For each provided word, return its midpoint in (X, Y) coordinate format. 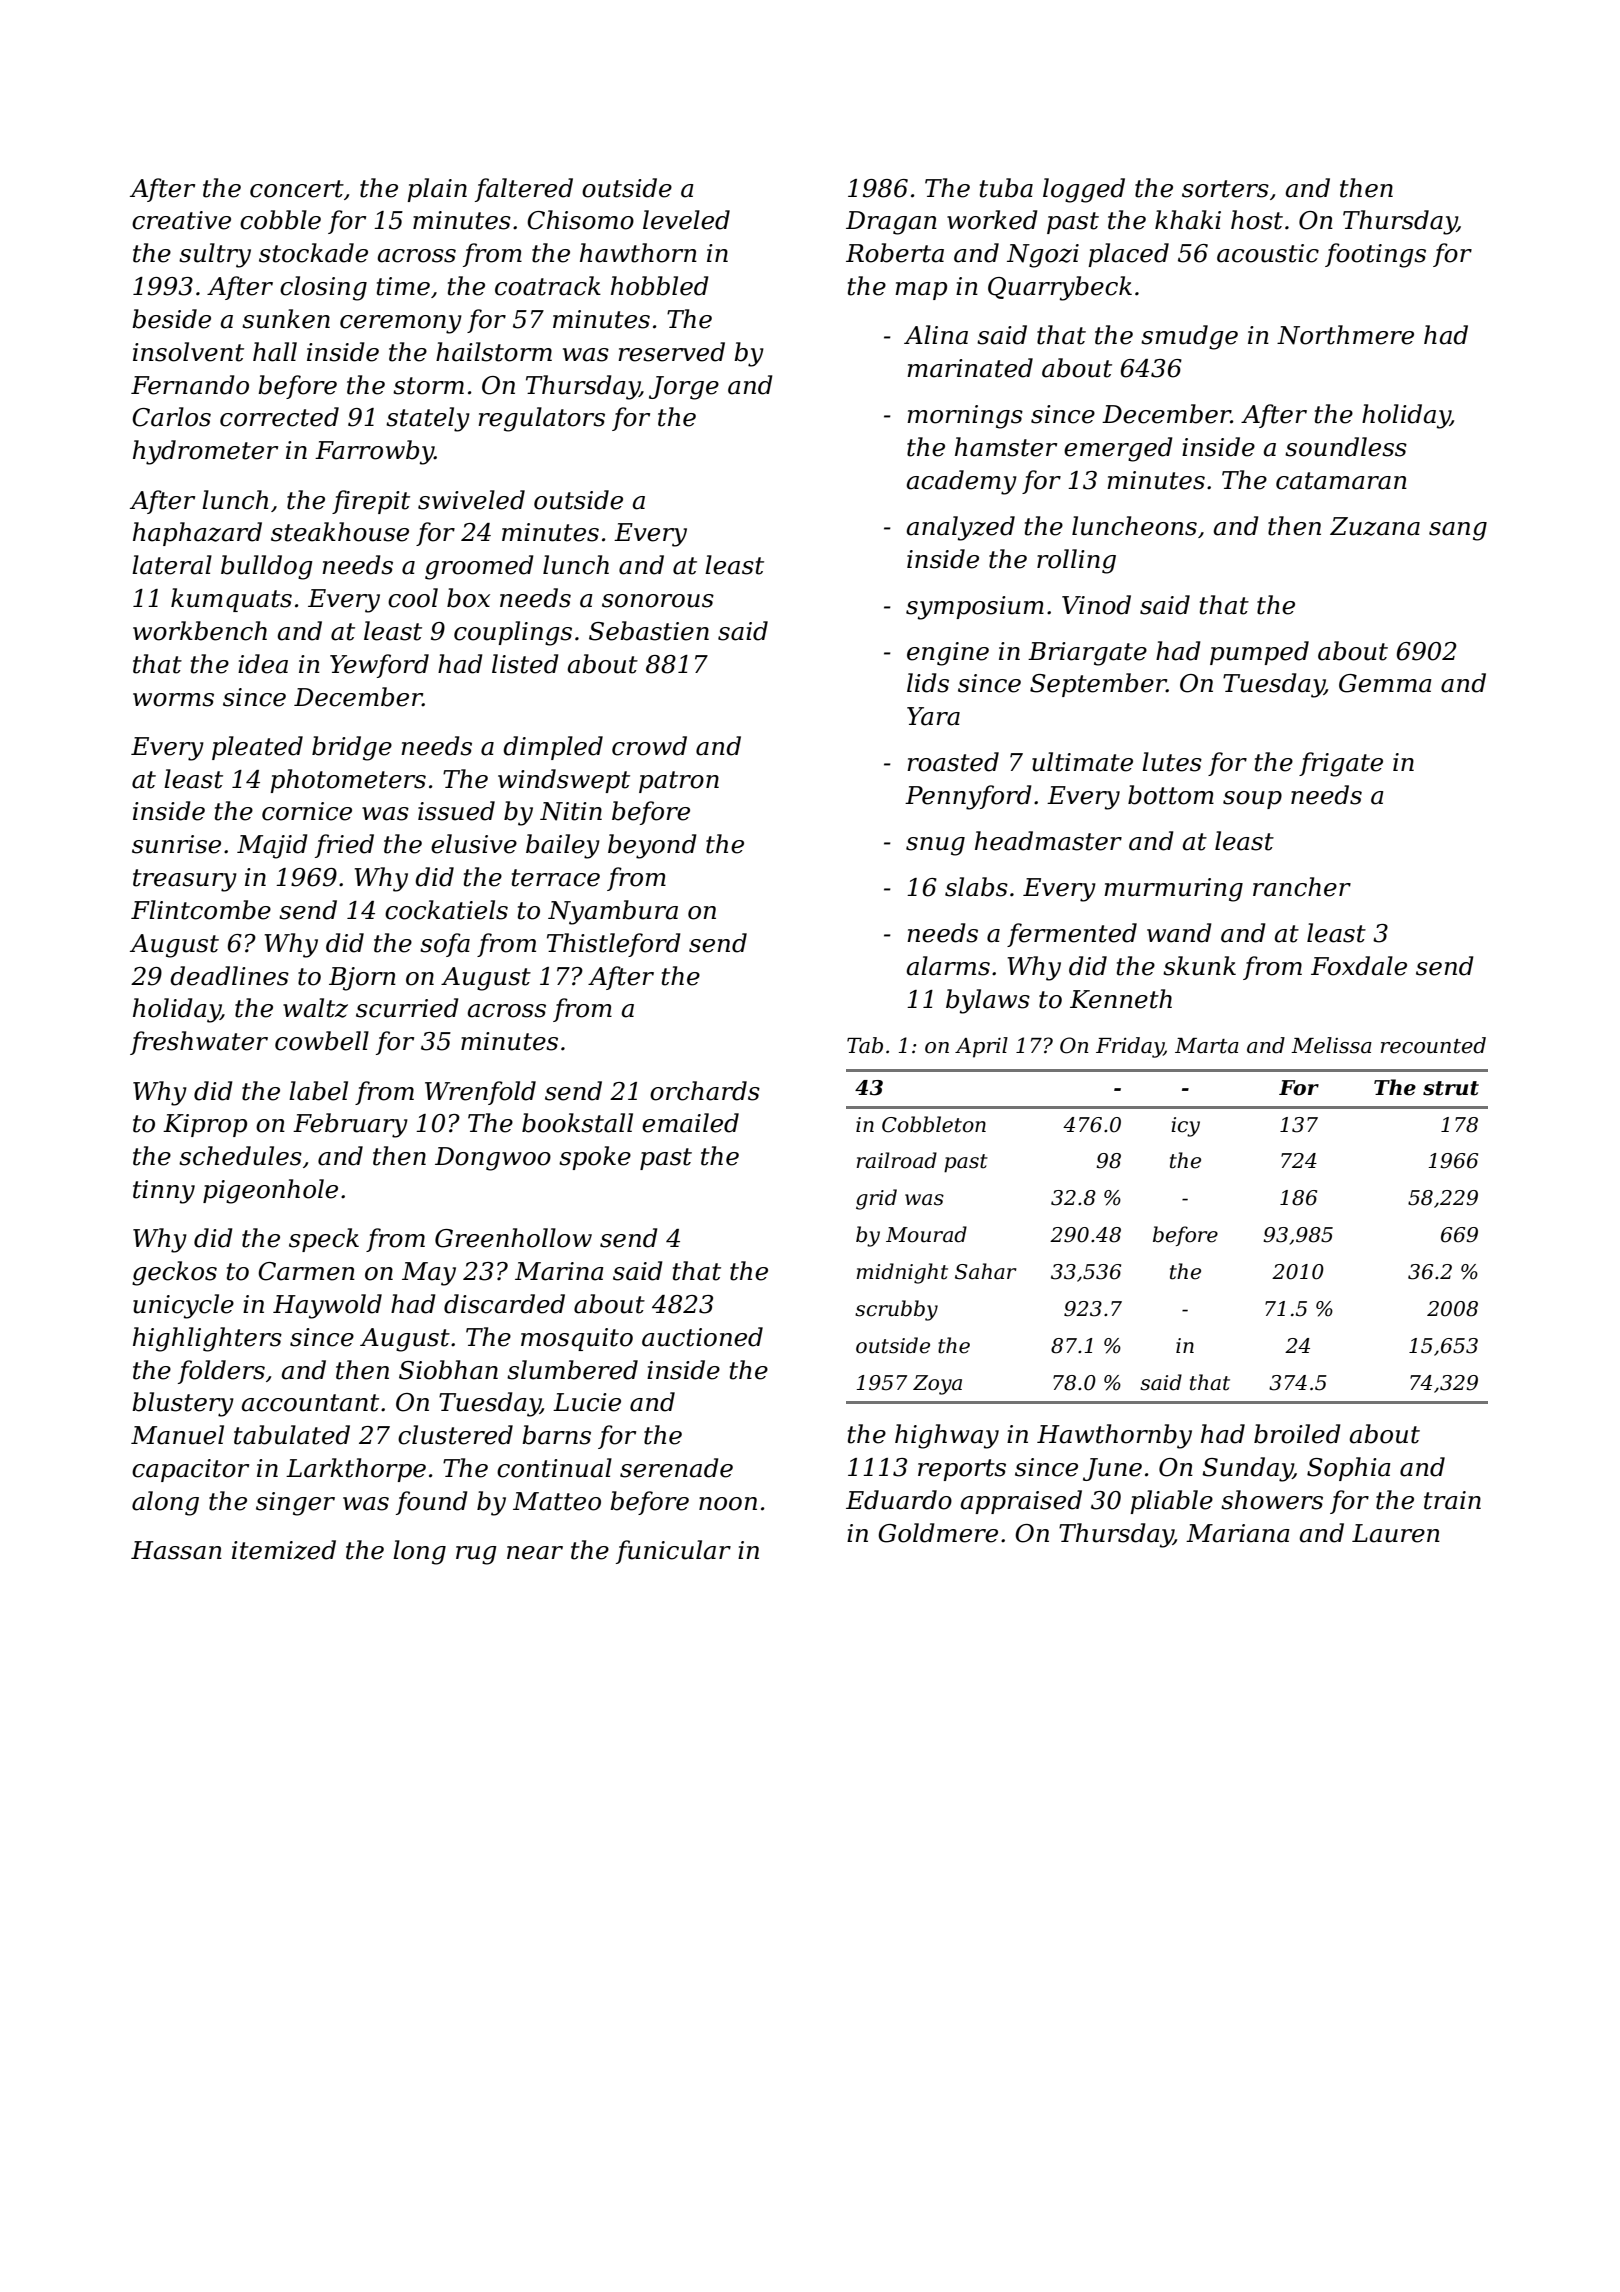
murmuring (1173, 890)
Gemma (1385, 683)
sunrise (176, 844)
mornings (965, 417)
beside (171, 319)
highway (947, 1436)
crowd (649, 746)
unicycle (183, 1306)
